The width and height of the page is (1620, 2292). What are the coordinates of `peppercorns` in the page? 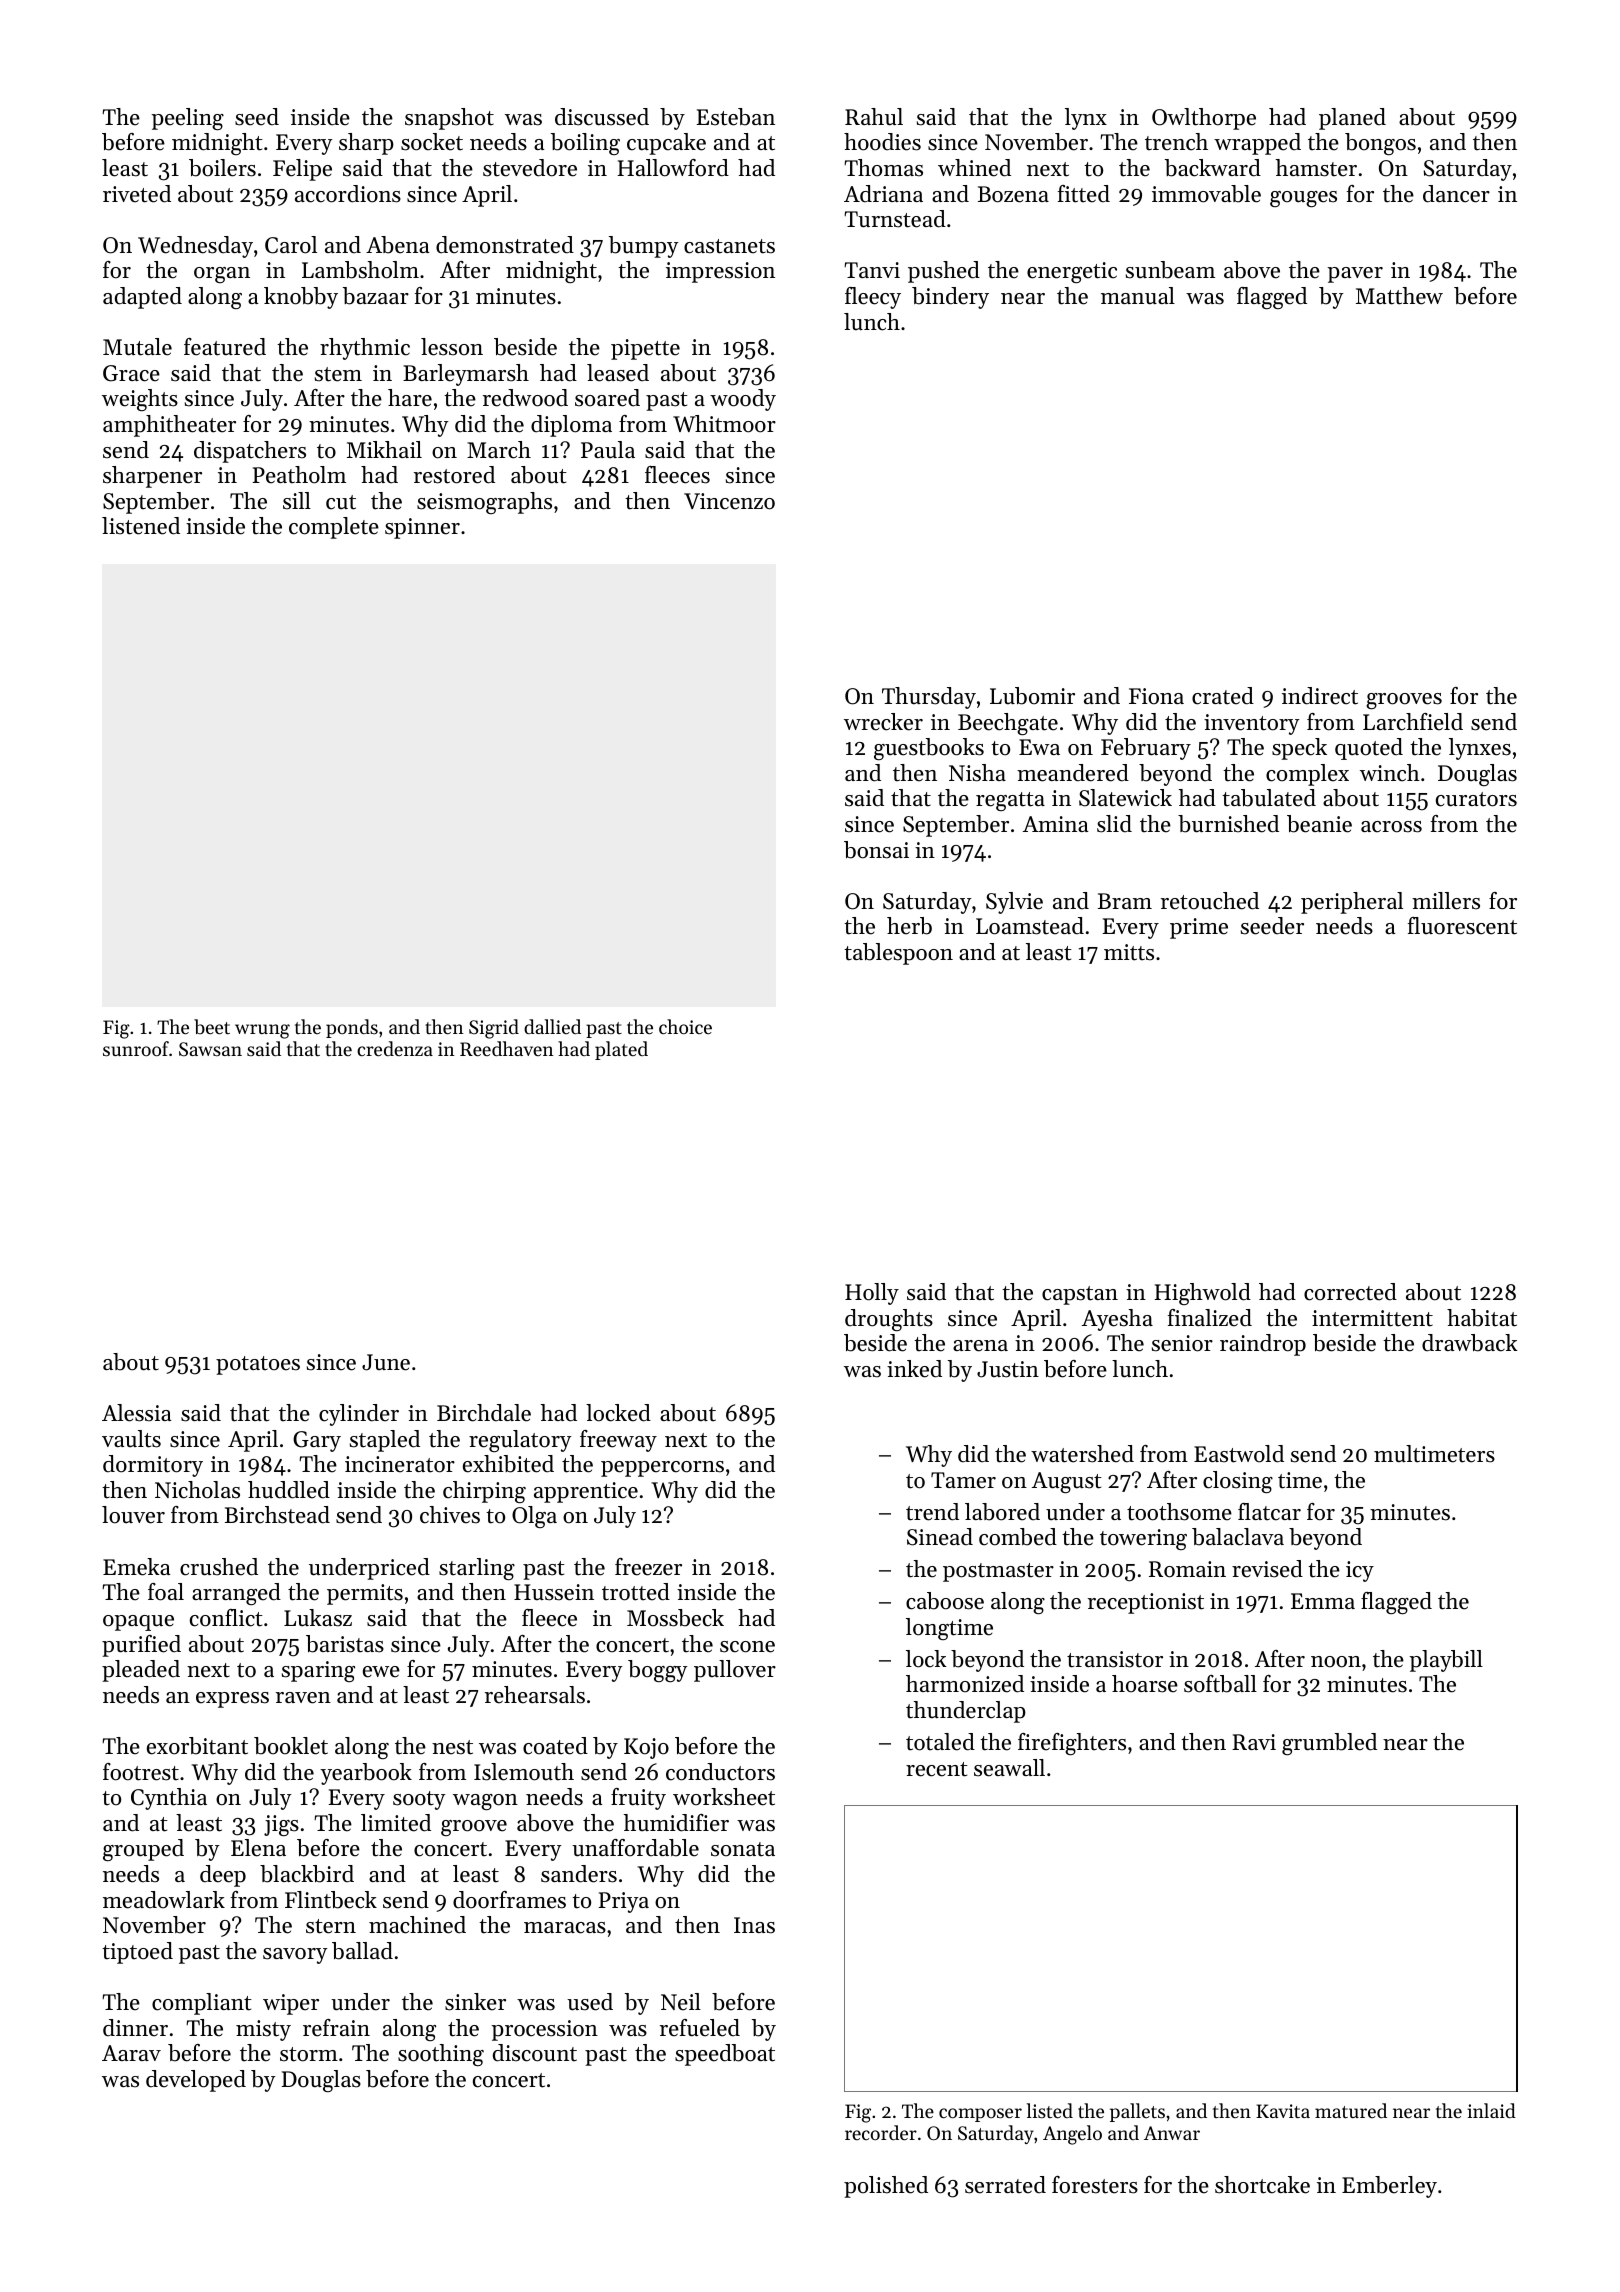 It's located at (662, 1469).
